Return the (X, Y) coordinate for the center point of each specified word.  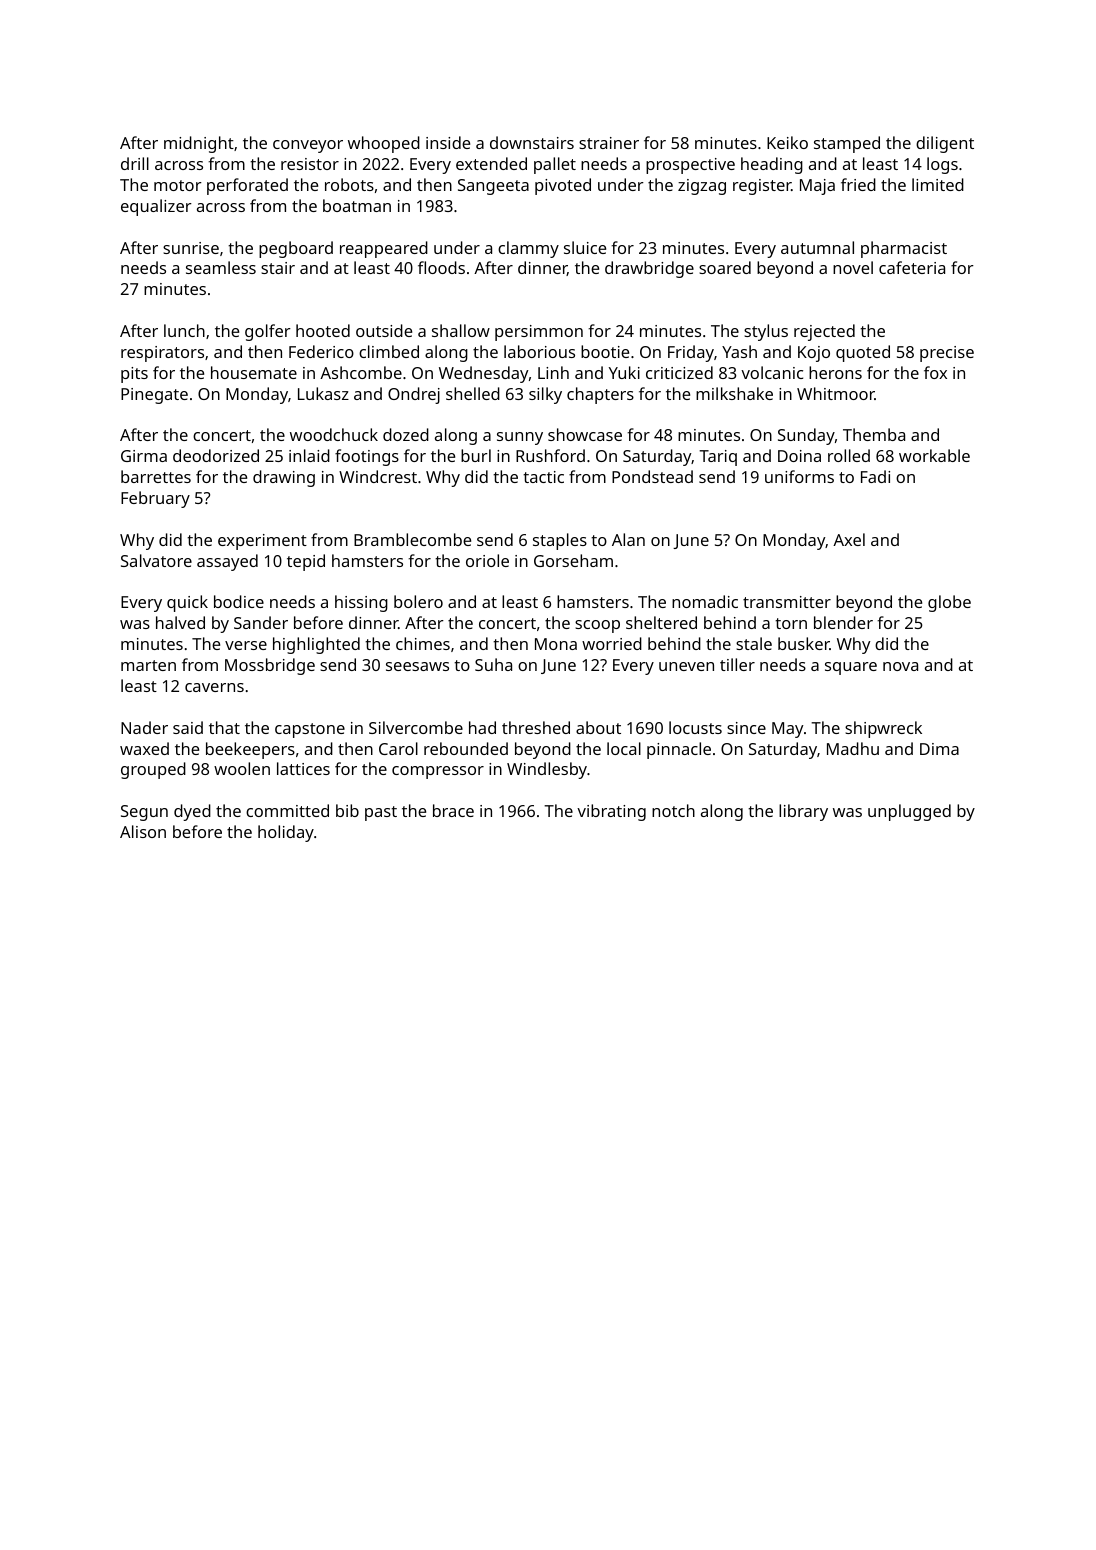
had (482, 727)
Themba (874, 434)
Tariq (718, 458)
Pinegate (154, 396)
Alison (143, 831)
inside (448, 142)
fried (858, 184)
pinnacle (679, 750)
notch (673, 810)
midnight (199, 144)
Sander (261, 622)
